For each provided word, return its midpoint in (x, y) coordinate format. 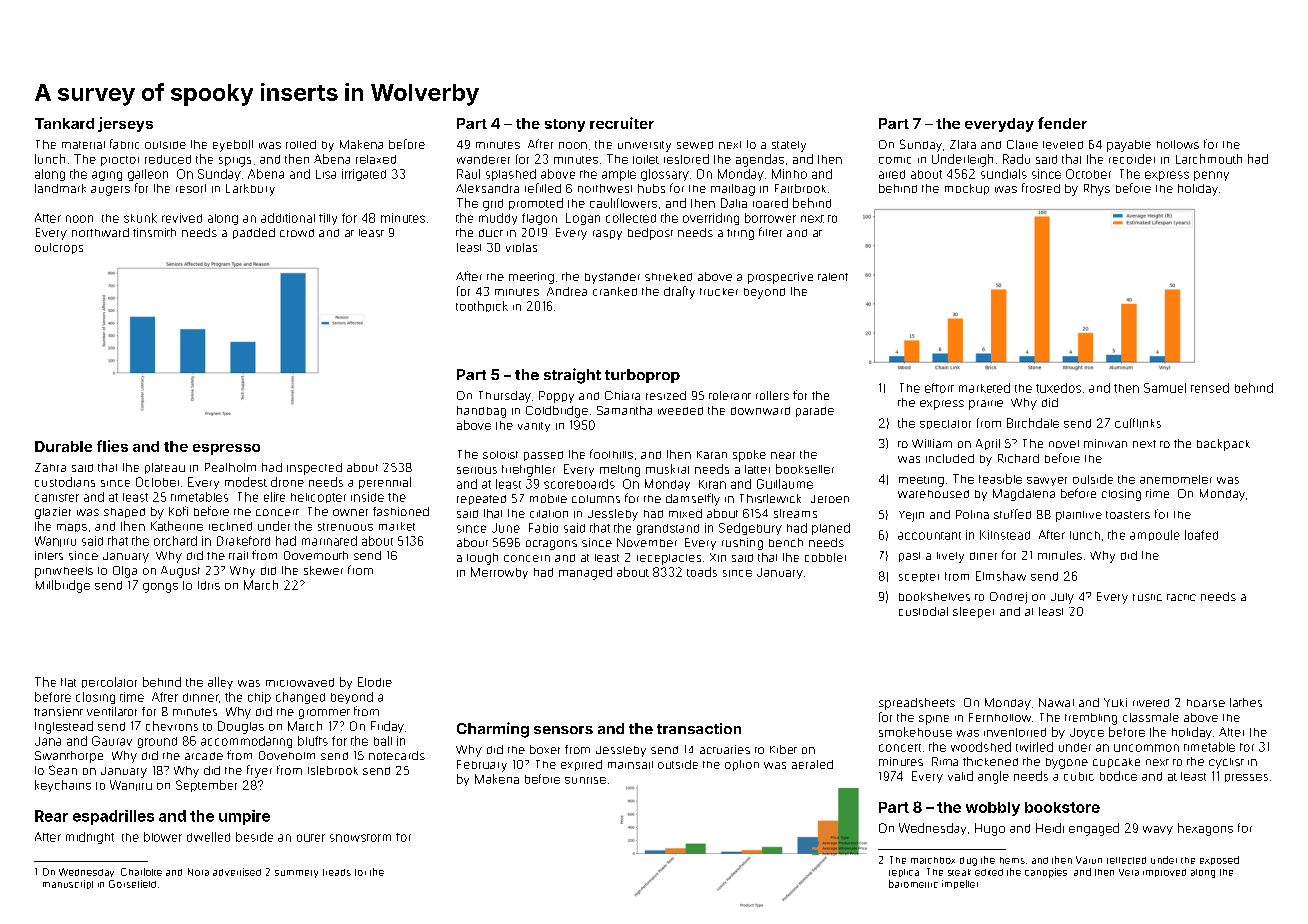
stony (565, 125)
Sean (63, 770)
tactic (1181, 597)
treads (337, 872)
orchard (175, 541)
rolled (301, 144)
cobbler (825, 557)
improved (1164, 873)
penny (1211, 176)
